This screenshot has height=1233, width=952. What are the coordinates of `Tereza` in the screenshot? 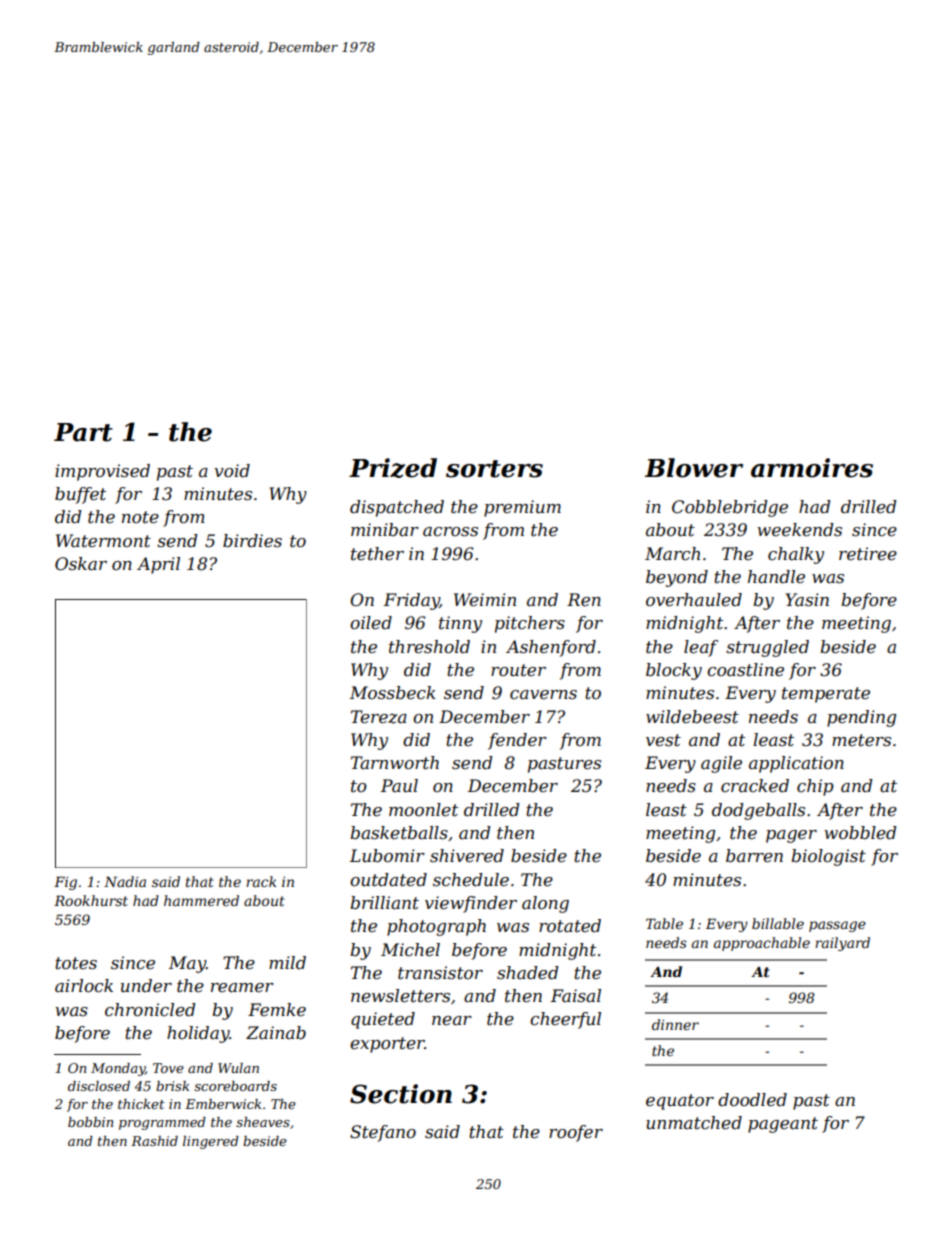 It's located at (379, 717).
